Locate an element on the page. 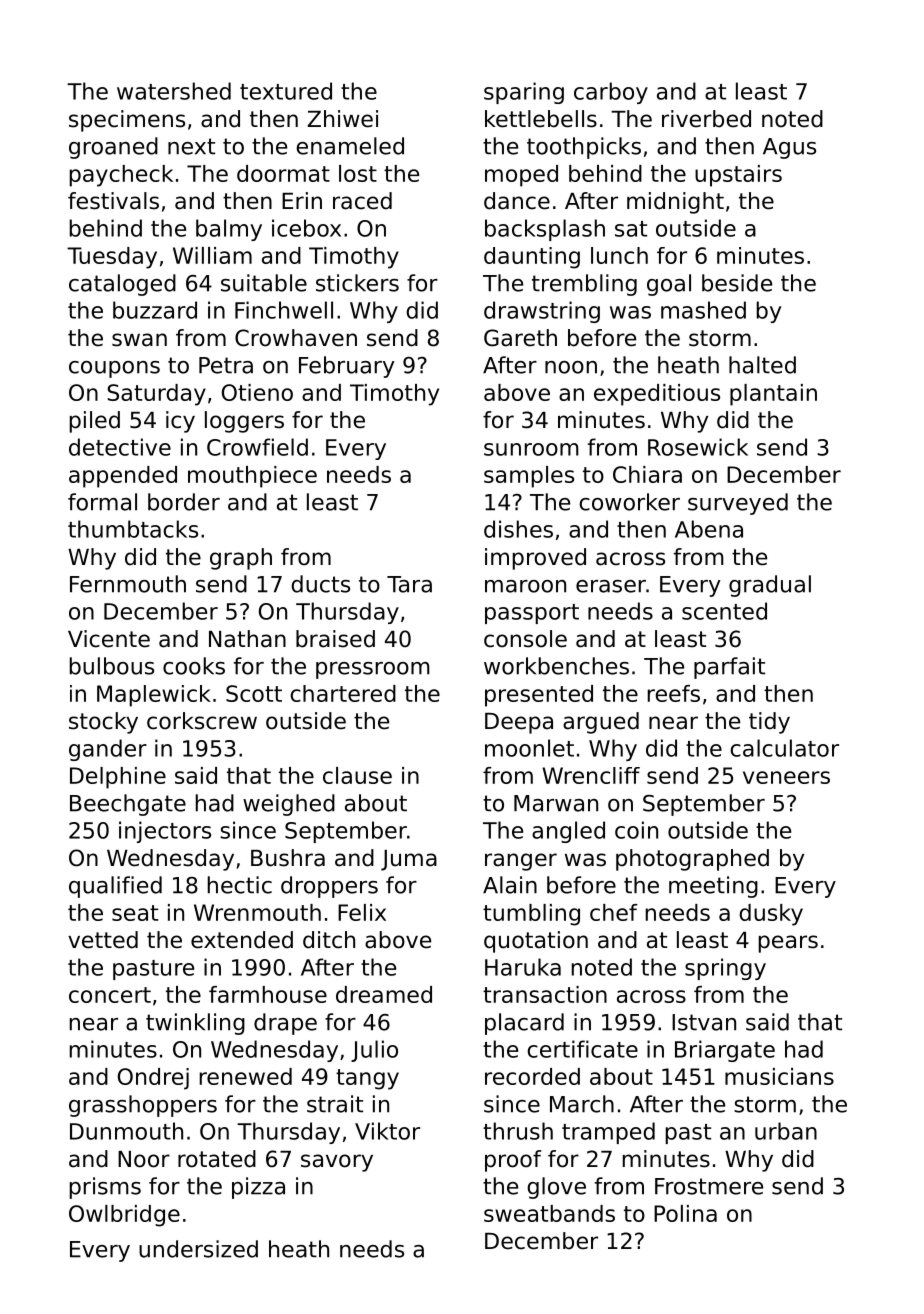 This image has height=1314, width=924. dreamed is located at coordinates (384, 994).
